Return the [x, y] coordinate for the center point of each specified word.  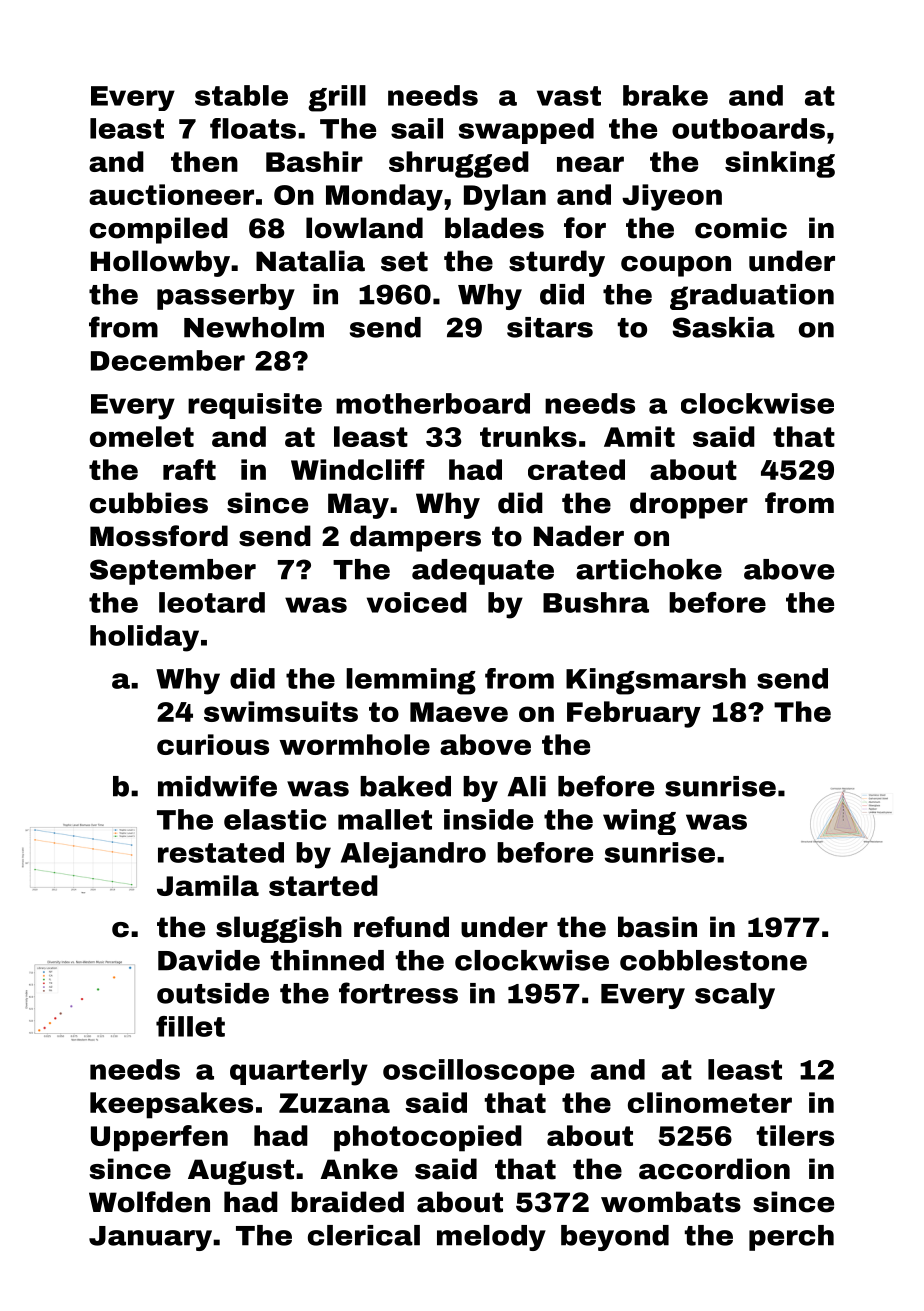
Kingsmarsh [656, 681]
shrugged [459, 164]
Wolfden [149, 1202]
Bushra [596, 602]
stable [241, 95]
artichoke [649, 569]
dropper [689, 505]
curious [213, 744]
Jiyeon [672, 197]
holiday [144, 638]
